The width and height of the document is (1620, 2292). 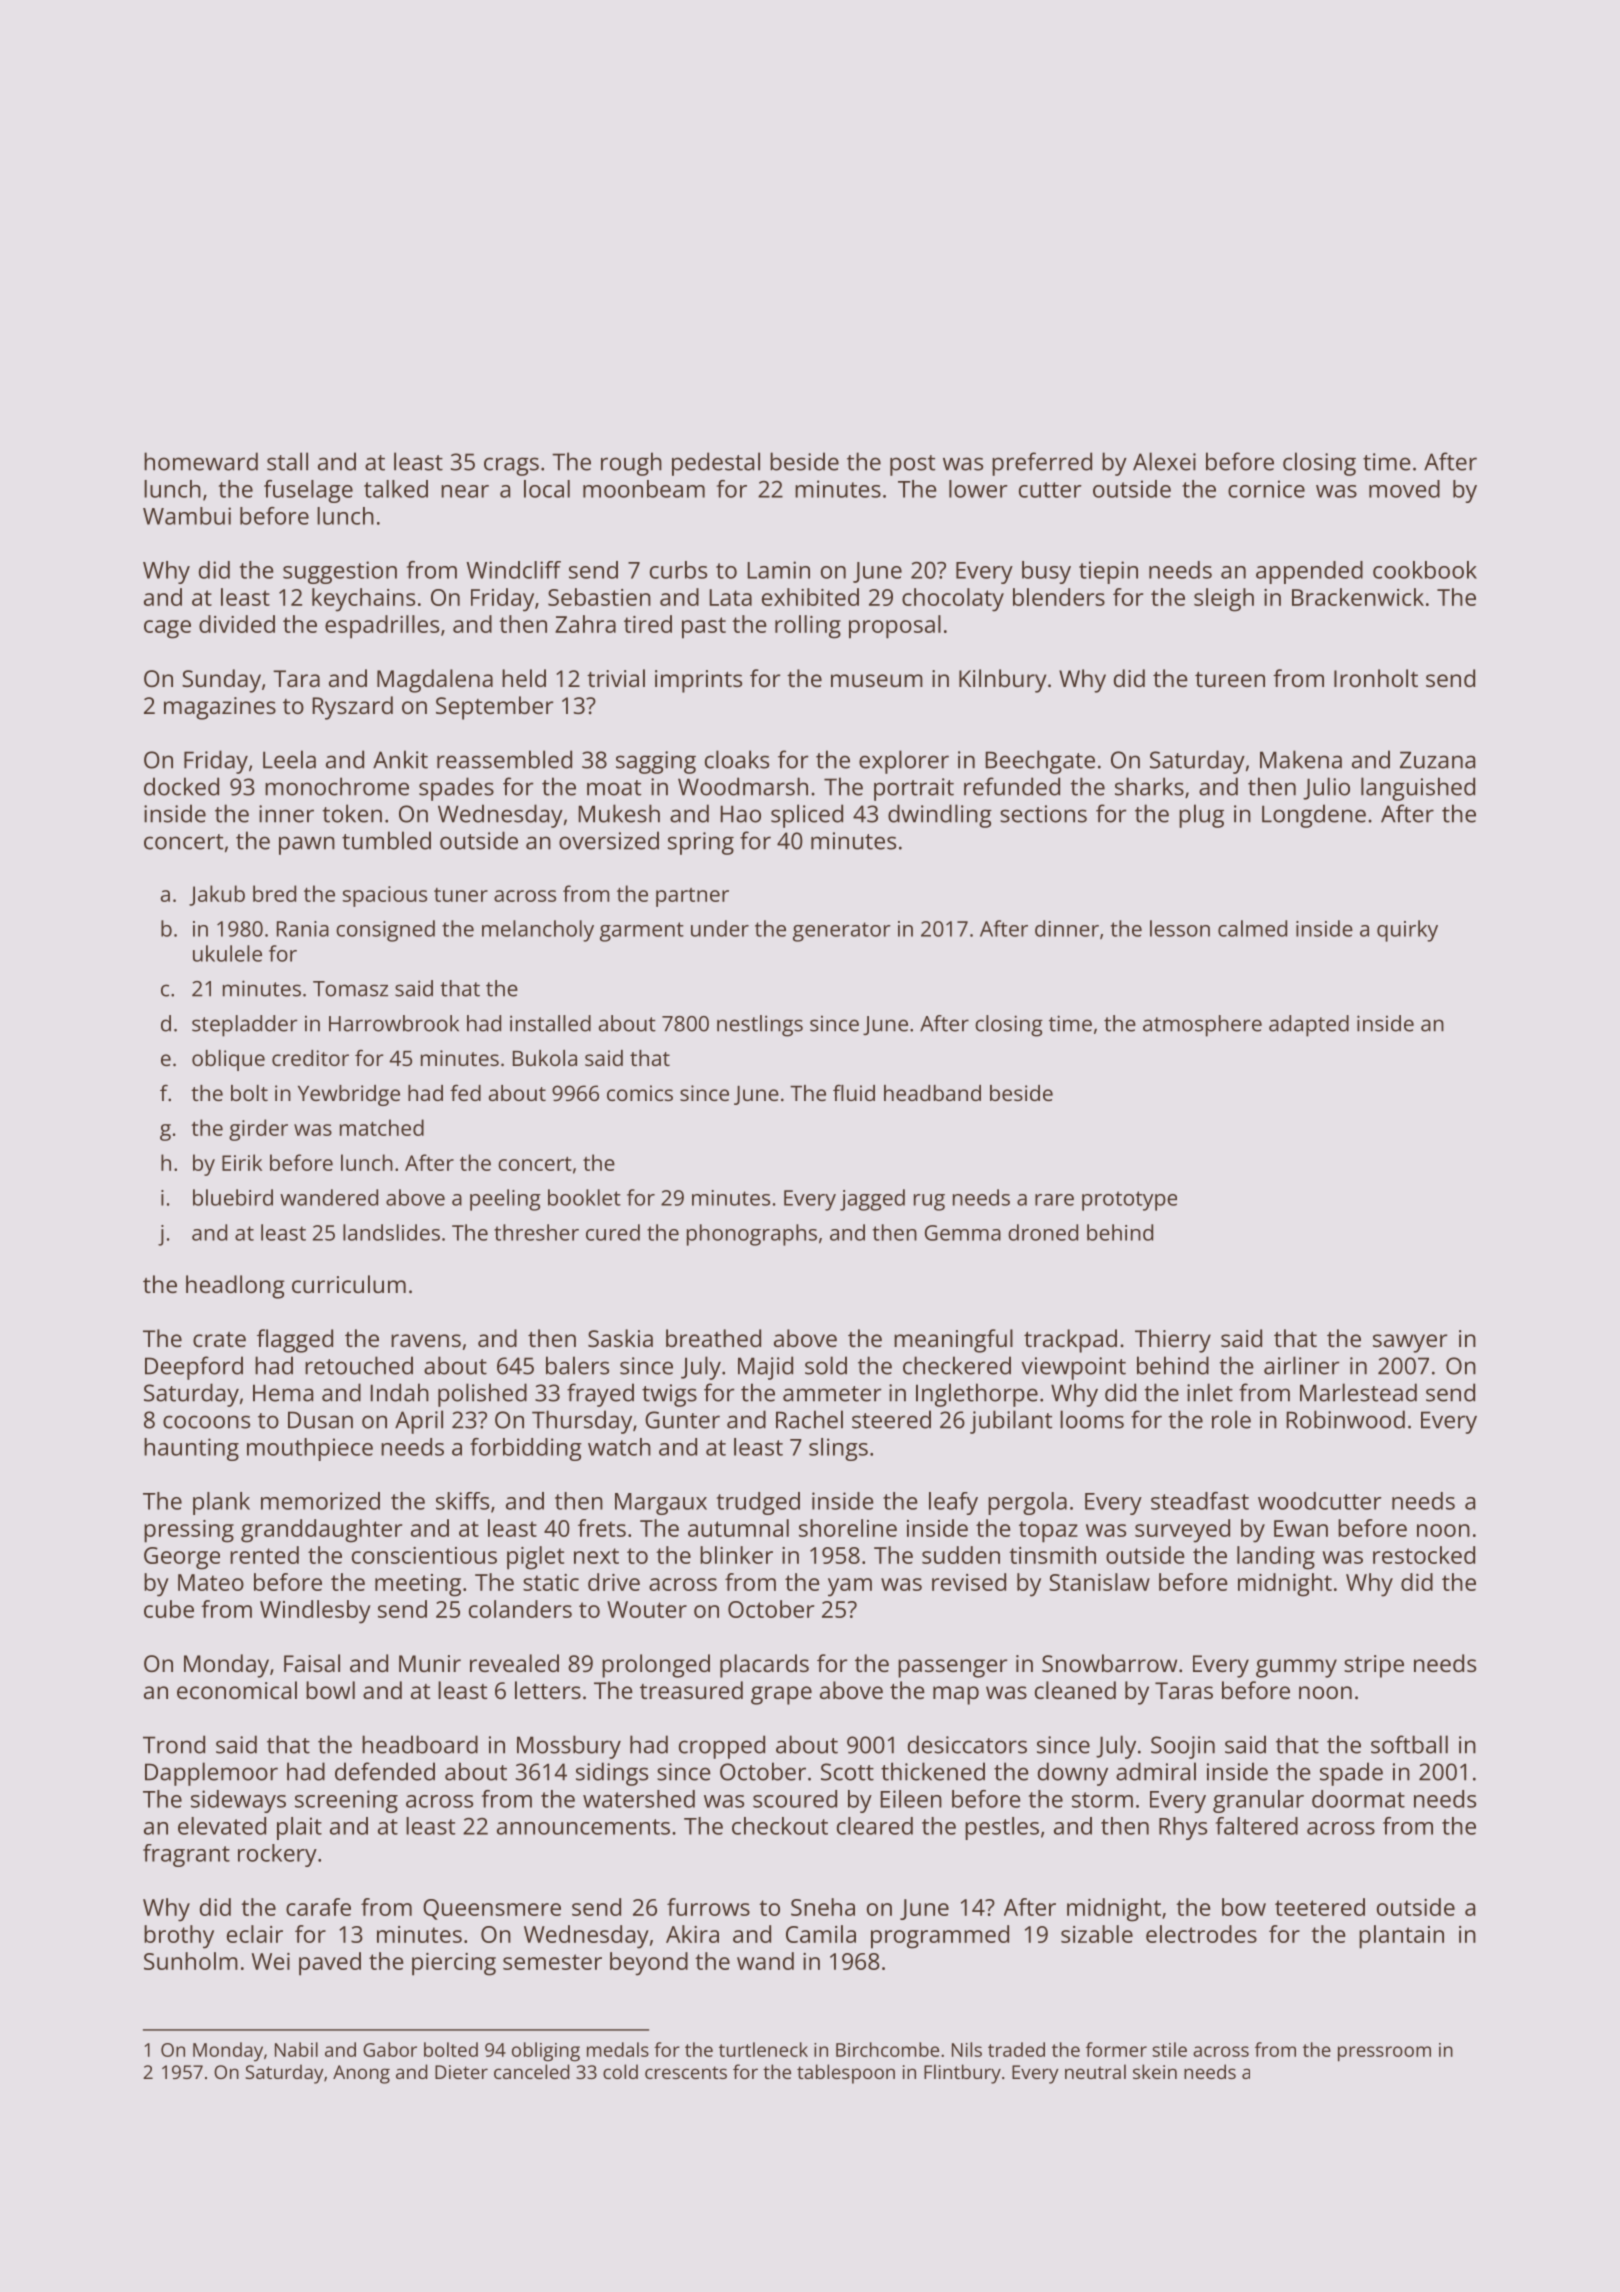 What do you see at coordinates (616, 678) in the document?
I see `trivial` at bounding box center [616, 678].
